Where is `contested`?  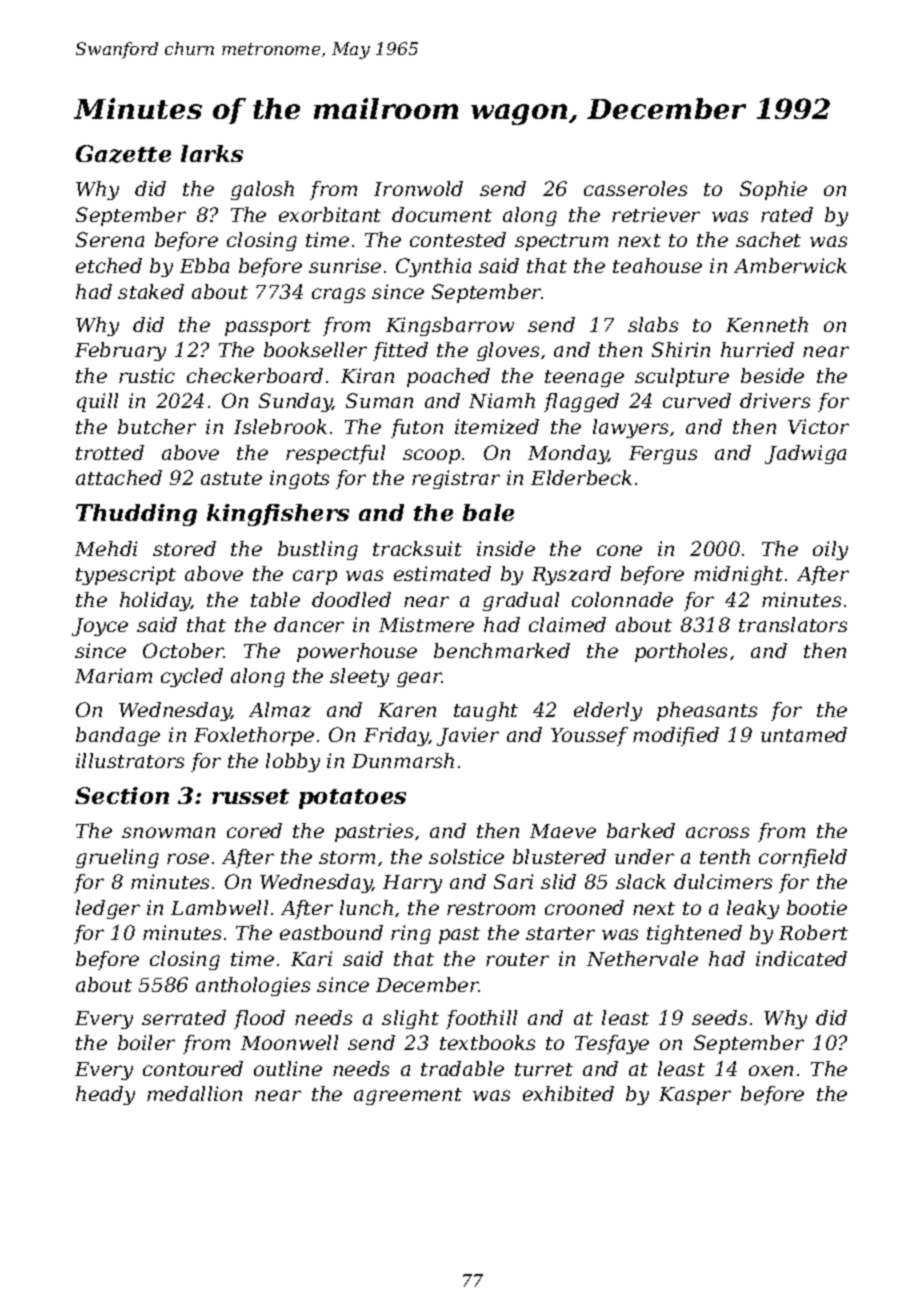 contested is located at coordinates (458, 239).
